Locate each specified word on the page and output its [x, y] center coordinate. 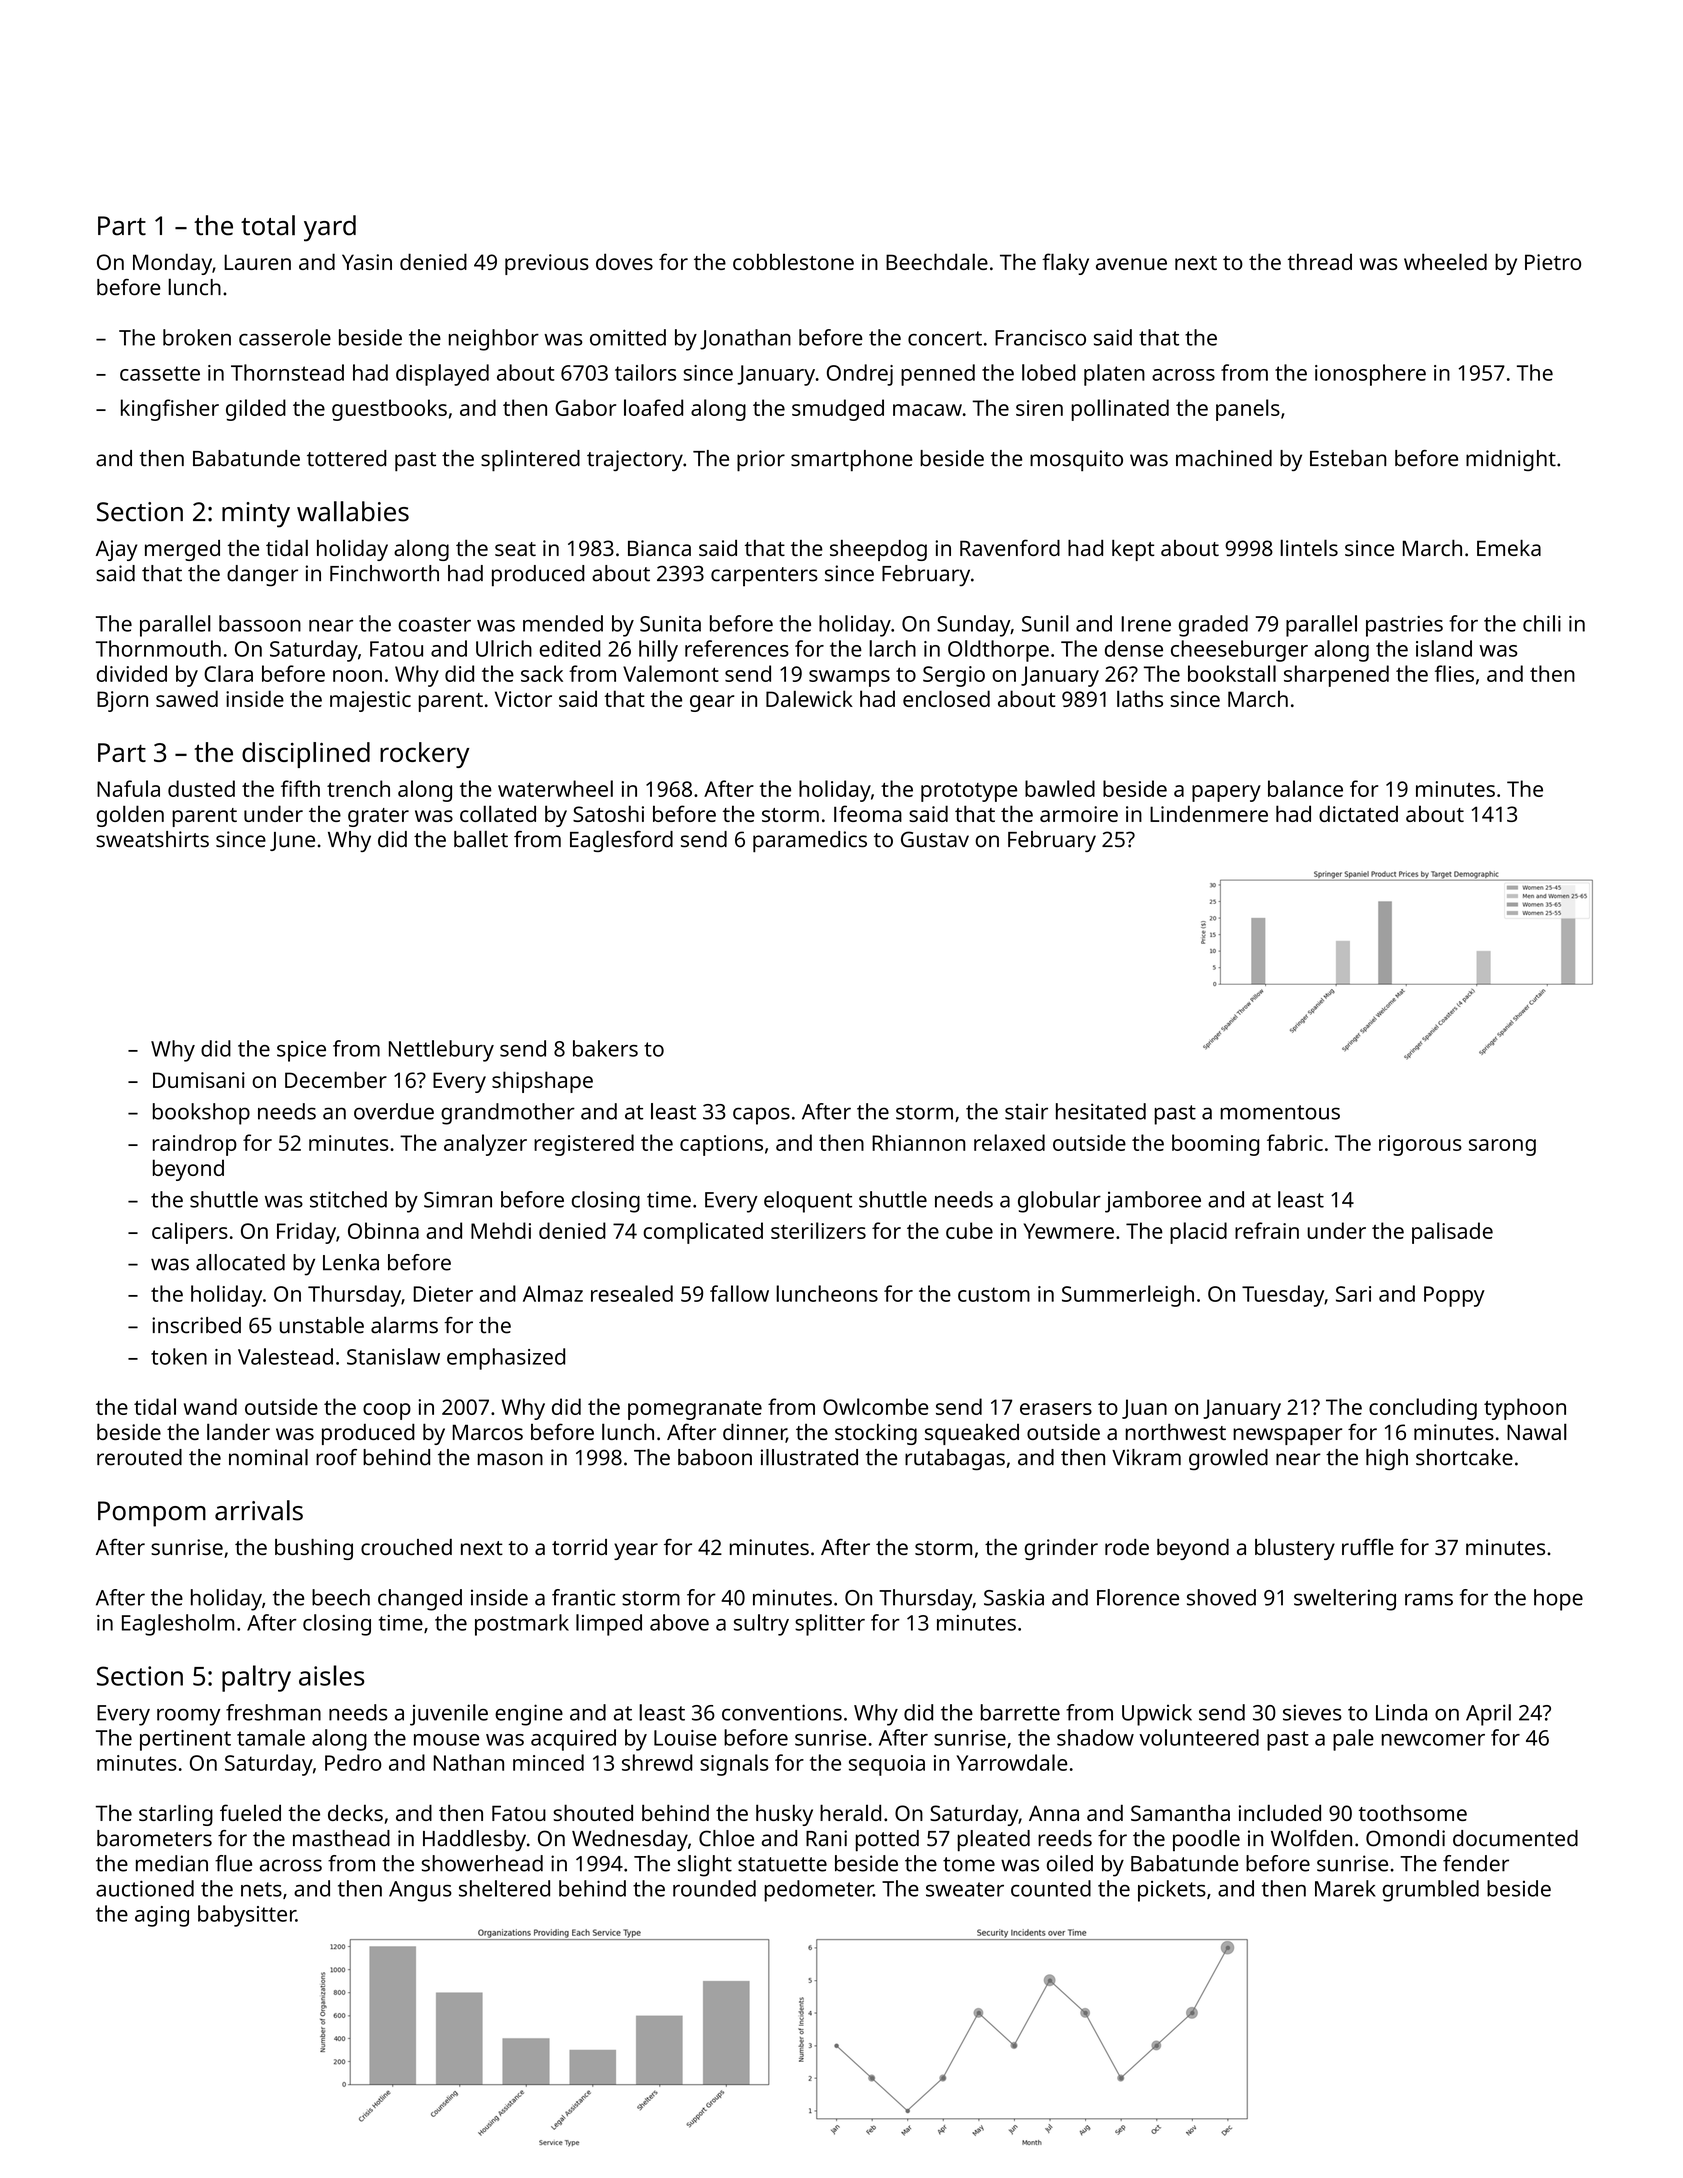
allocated [240, 1262]
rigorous [1420, 1145]
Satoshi [608, 813]
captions [721, 1145]
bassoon [260, 623]
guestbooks [389, 410]
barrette [1020, 1712]
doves [624, 261]
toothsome [1413, 1812]
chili [1542, 623]
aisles [332, 1675]
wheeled [1445, 261]
